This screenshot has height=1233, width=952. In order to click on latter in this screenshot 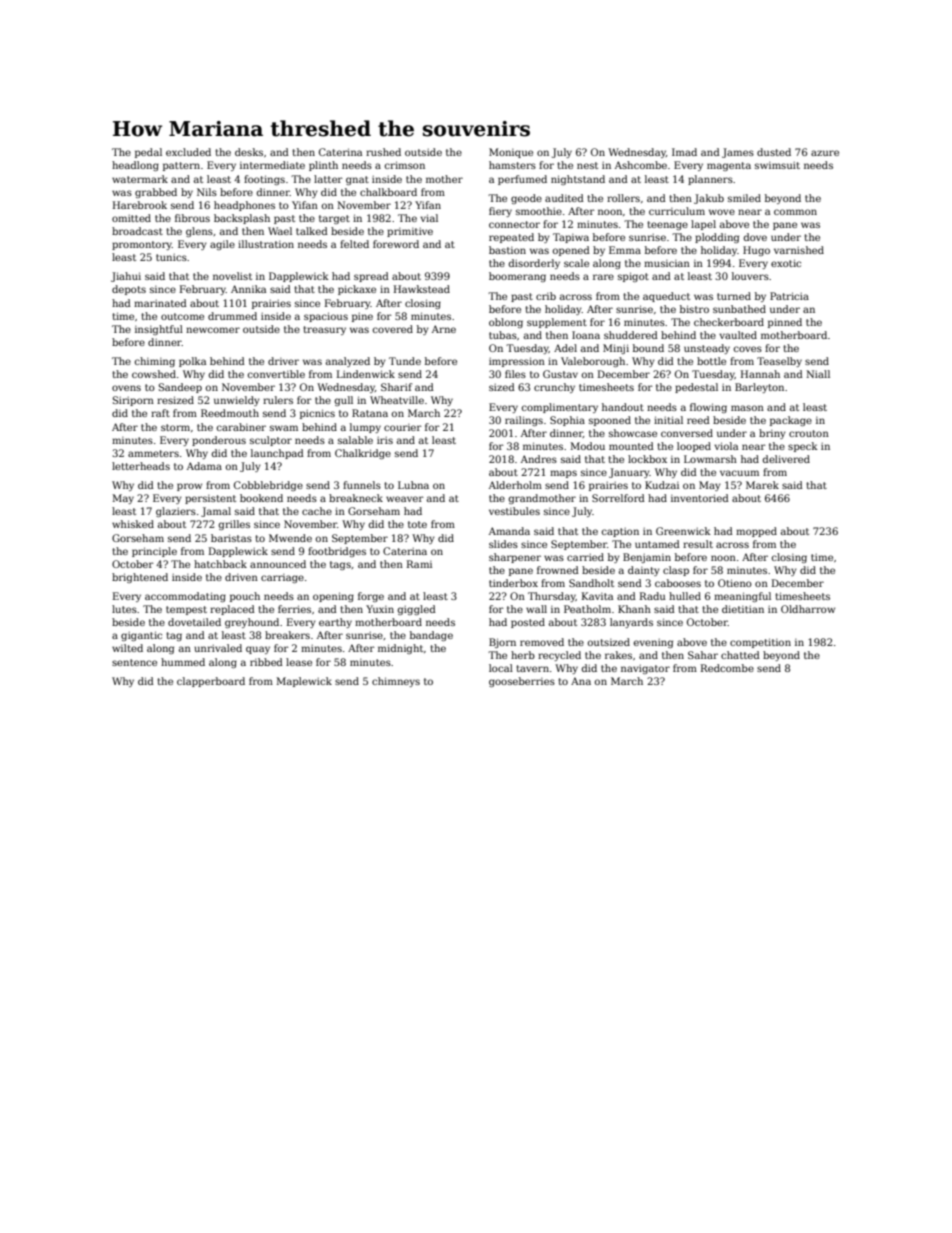, I will do `click(328, 179)`.
